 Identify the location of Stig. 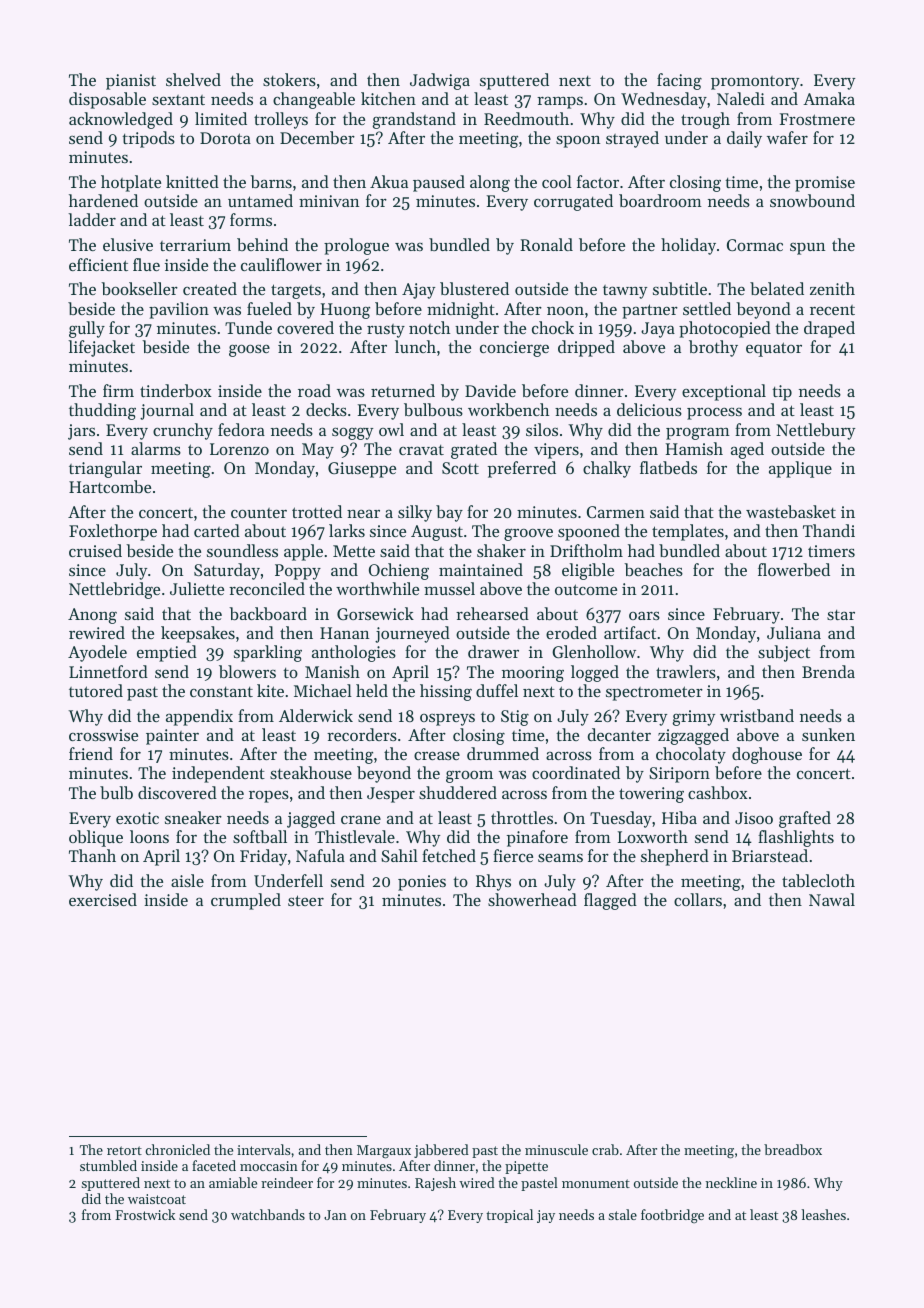
(515, 718).
